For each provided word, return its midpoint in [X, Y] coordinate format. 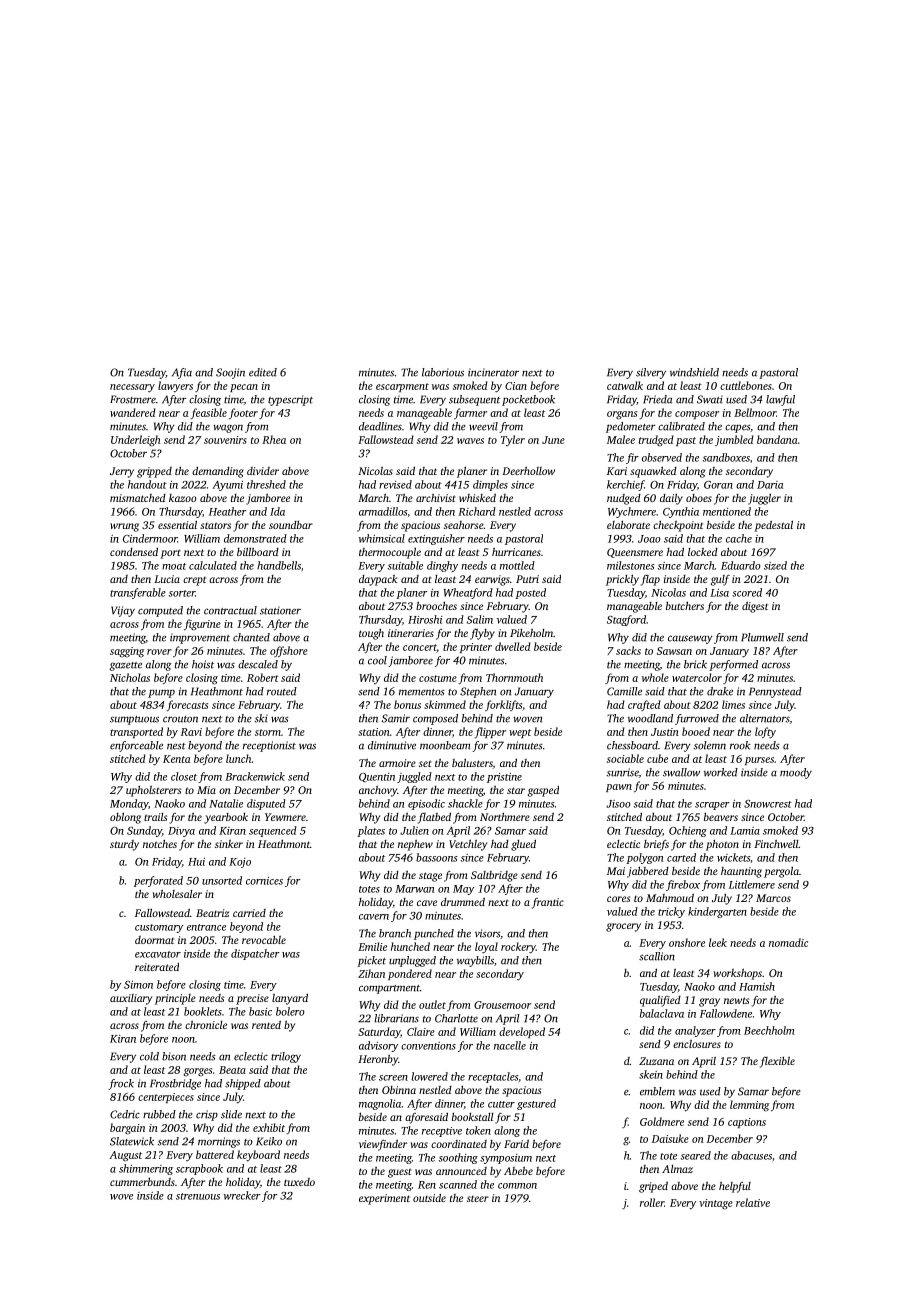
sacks [628, 650]
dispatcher [255, 954]
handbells [279, 565]
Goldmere [662, 1121]
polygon [645, 858]
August [125, 1156]
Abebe [518, 1170]
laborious [443, 372]
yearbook [226, 818]
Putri [527, 579]
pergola [781, 872]
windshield [694, 372]
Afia [182, 373]
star [516, 790]
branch [395, 933]
